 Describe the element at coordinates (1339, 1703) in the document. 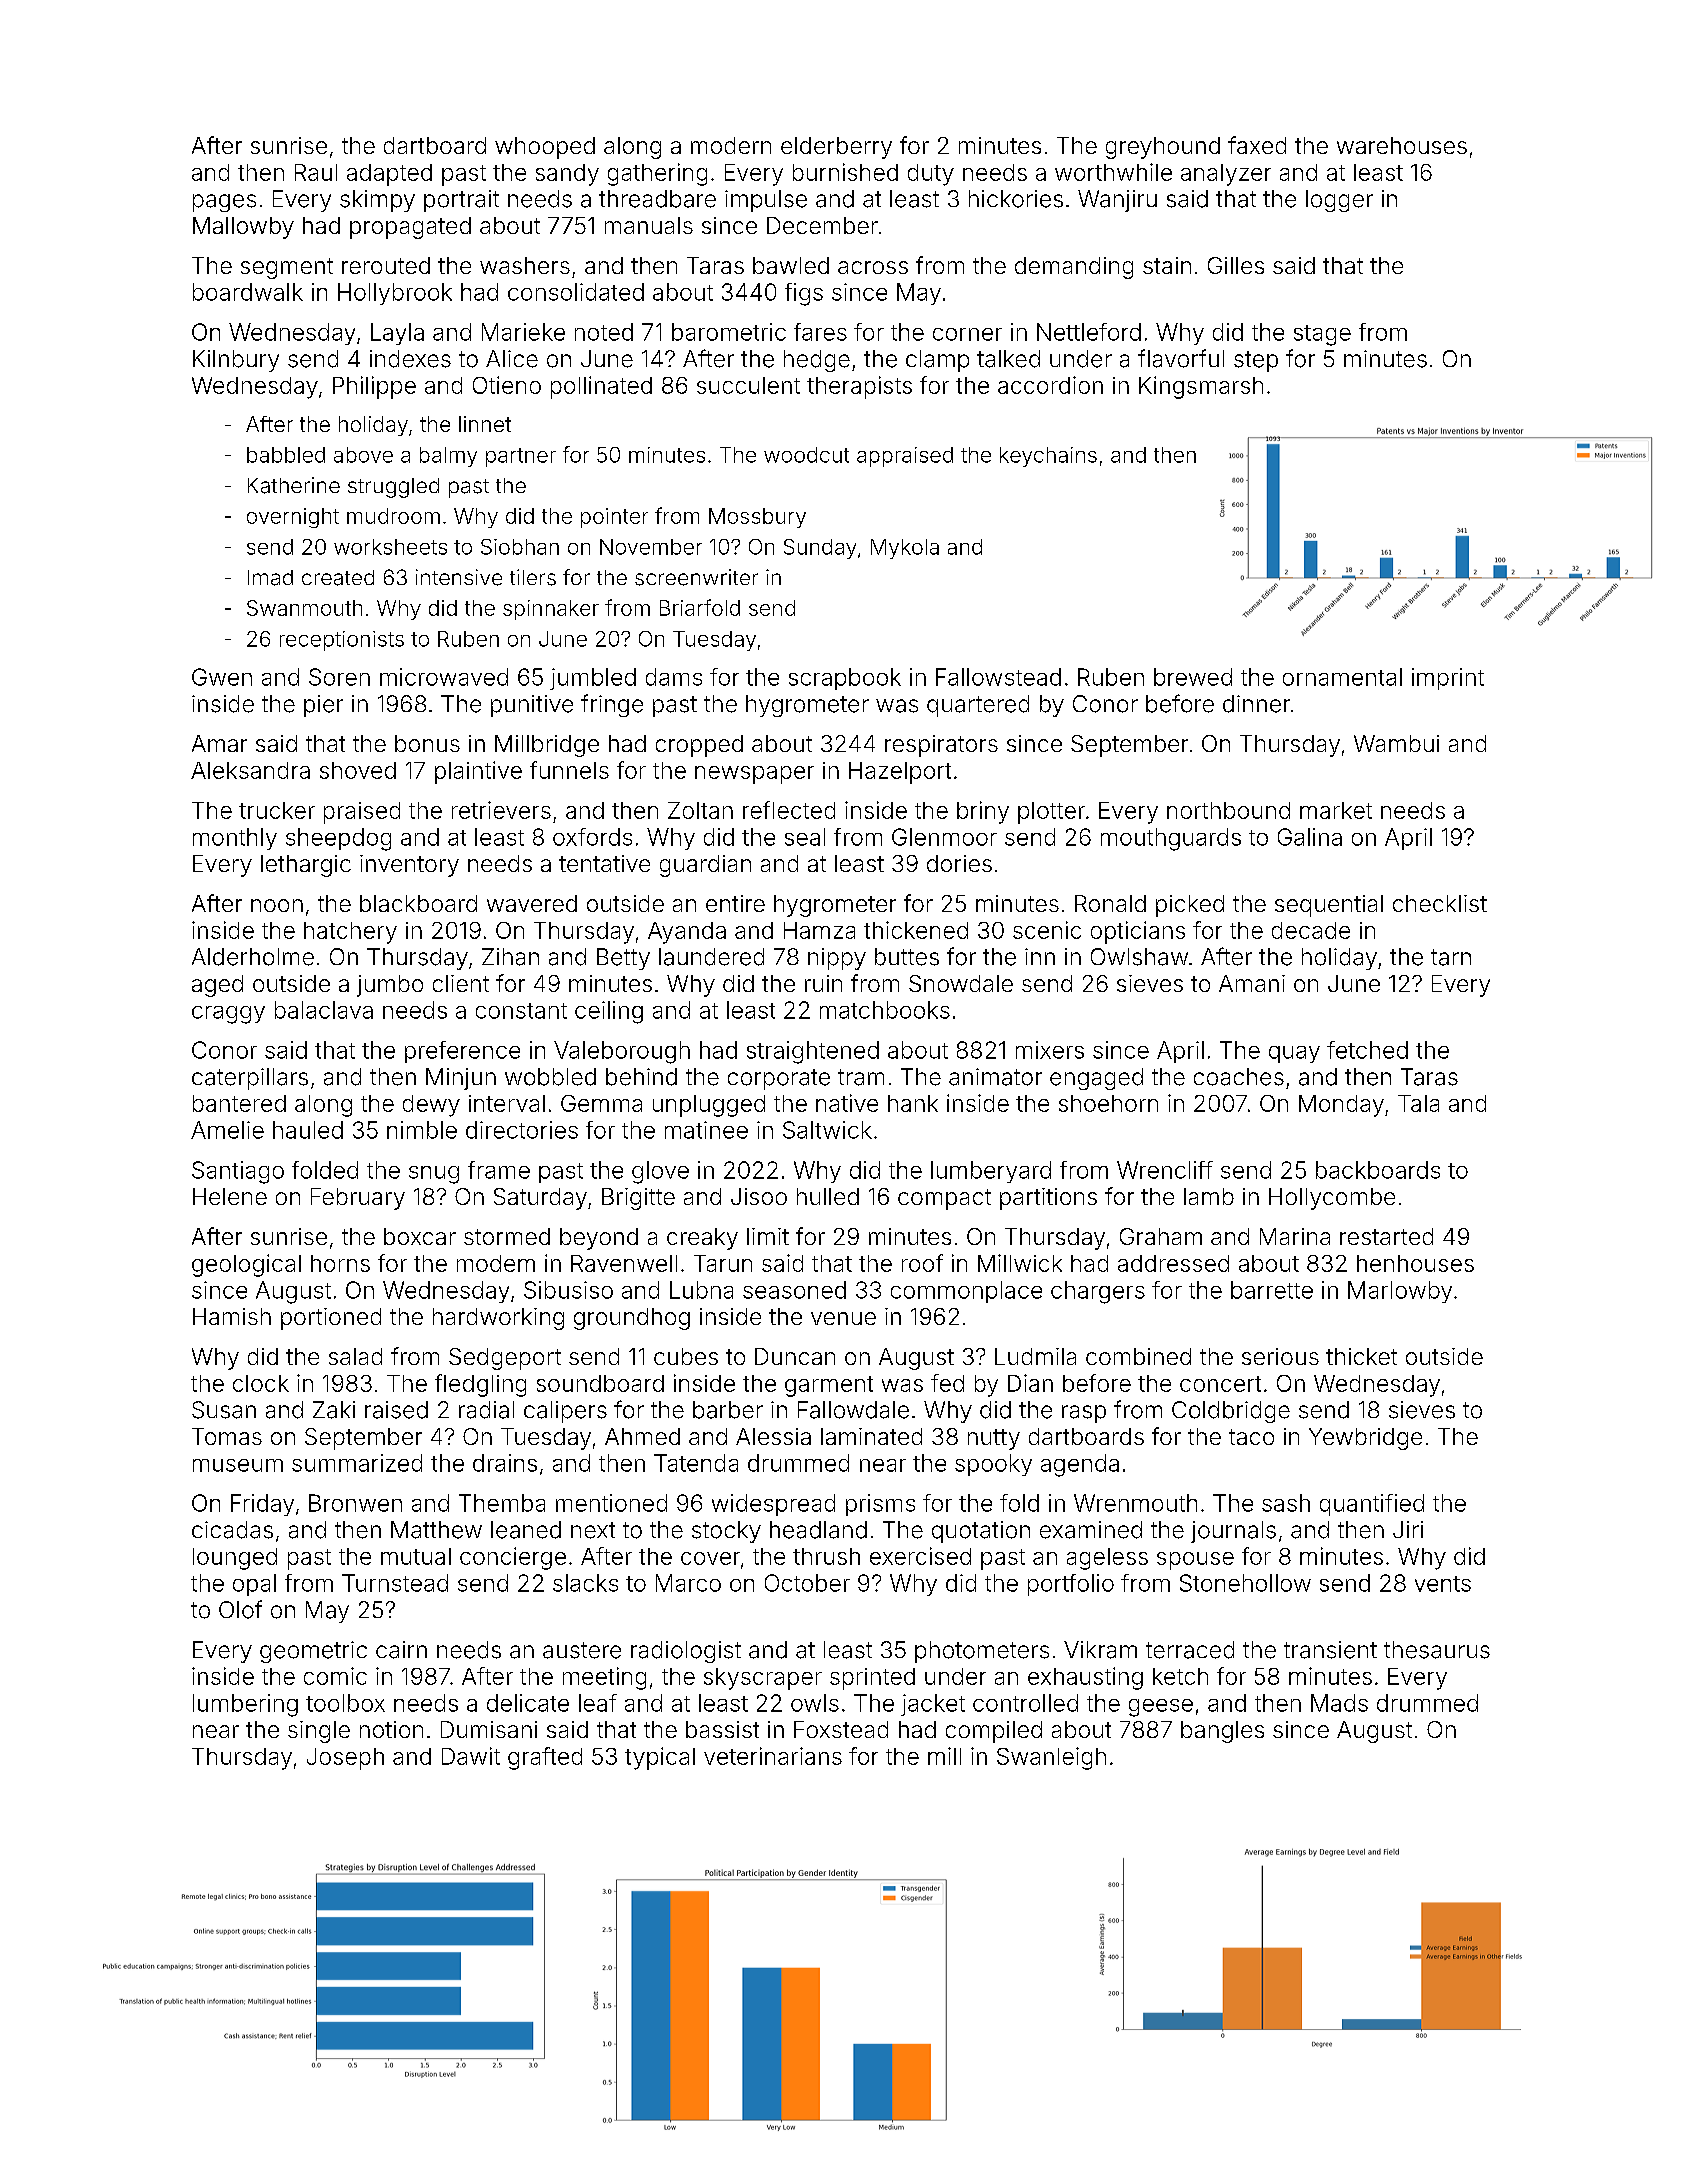

I see `Mads` at that location.
